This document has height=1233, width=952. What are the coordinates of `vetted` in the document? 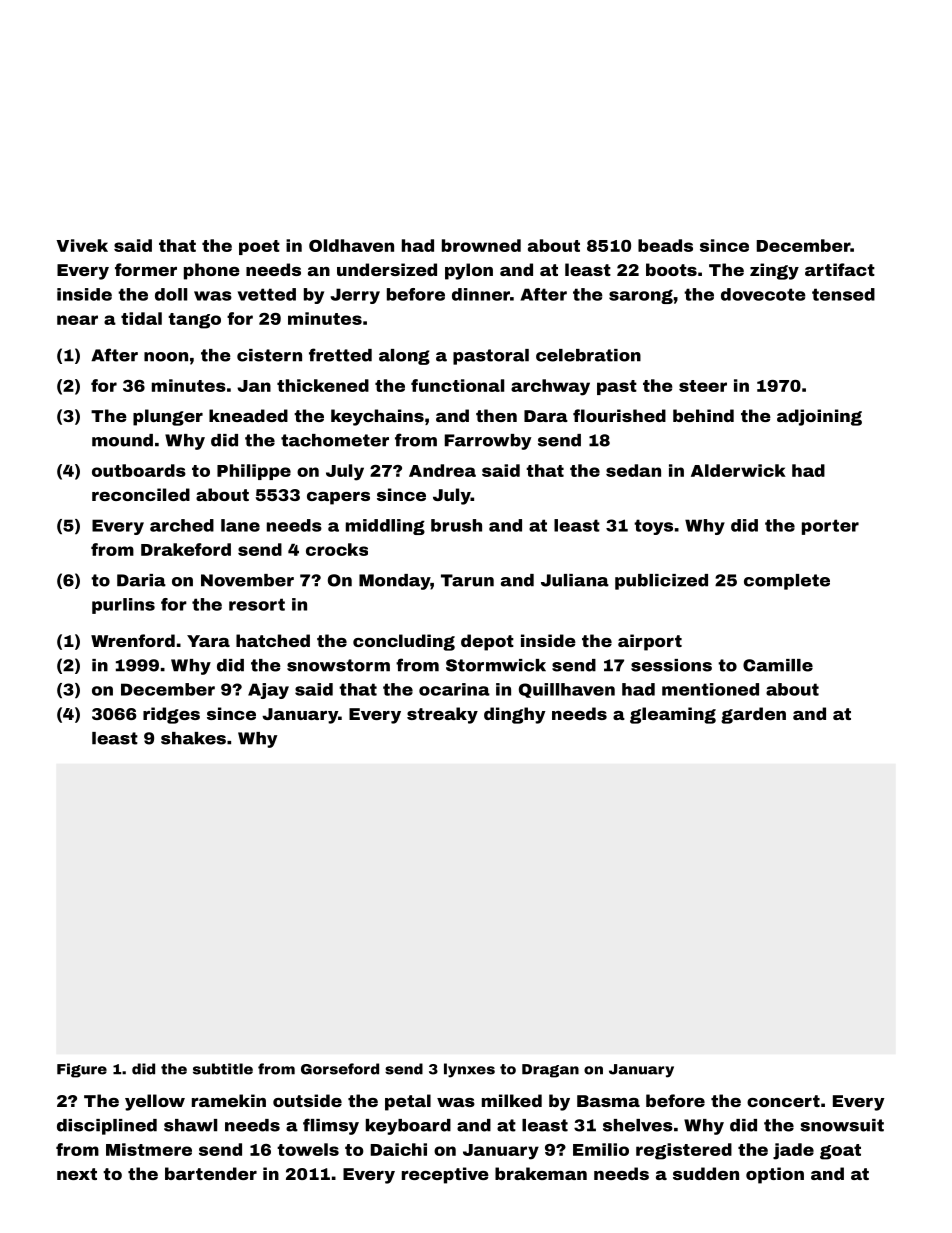 It's located at (267, 294).
